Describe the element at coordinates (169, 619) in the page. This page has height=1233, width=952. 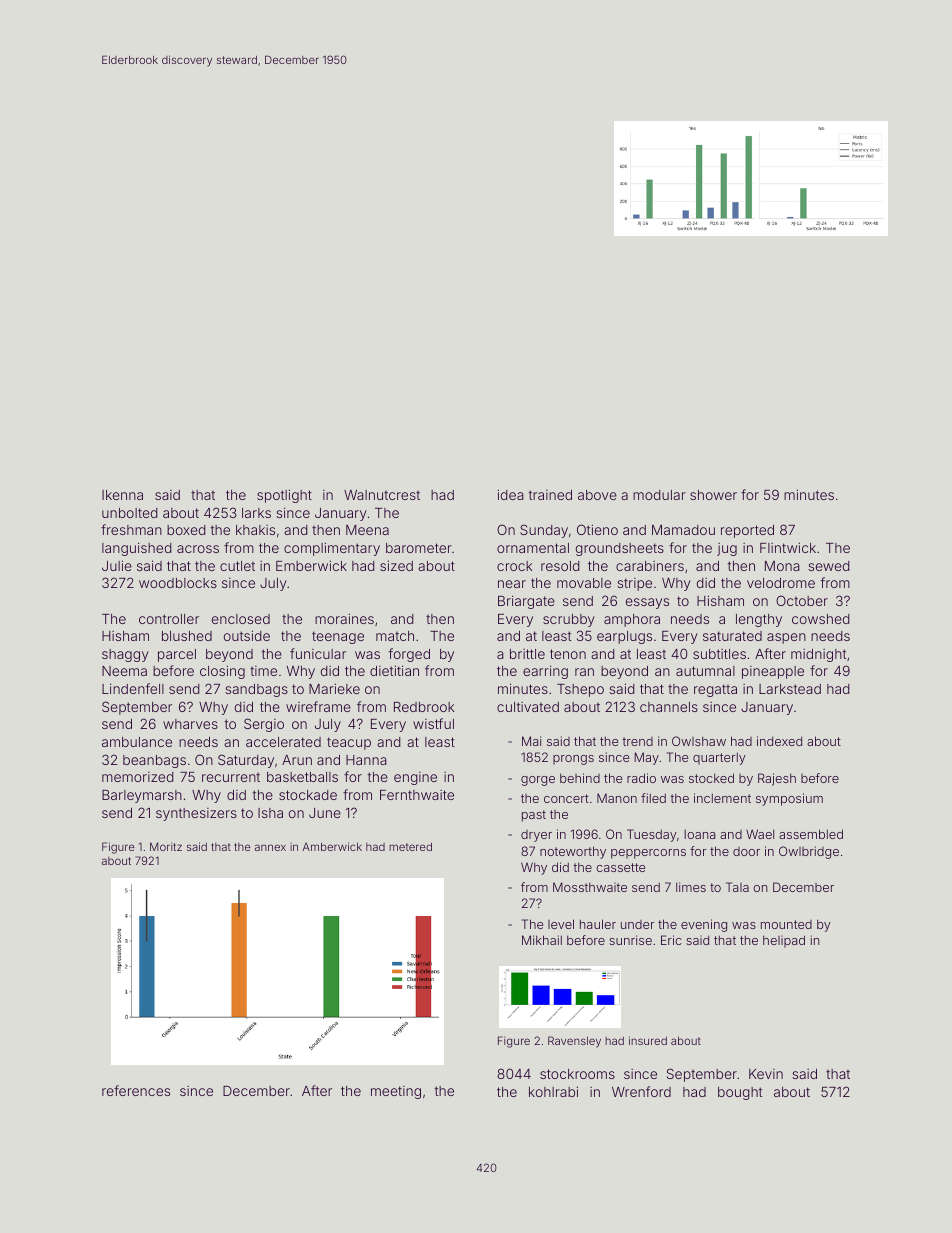
I see `controller` at that location.
